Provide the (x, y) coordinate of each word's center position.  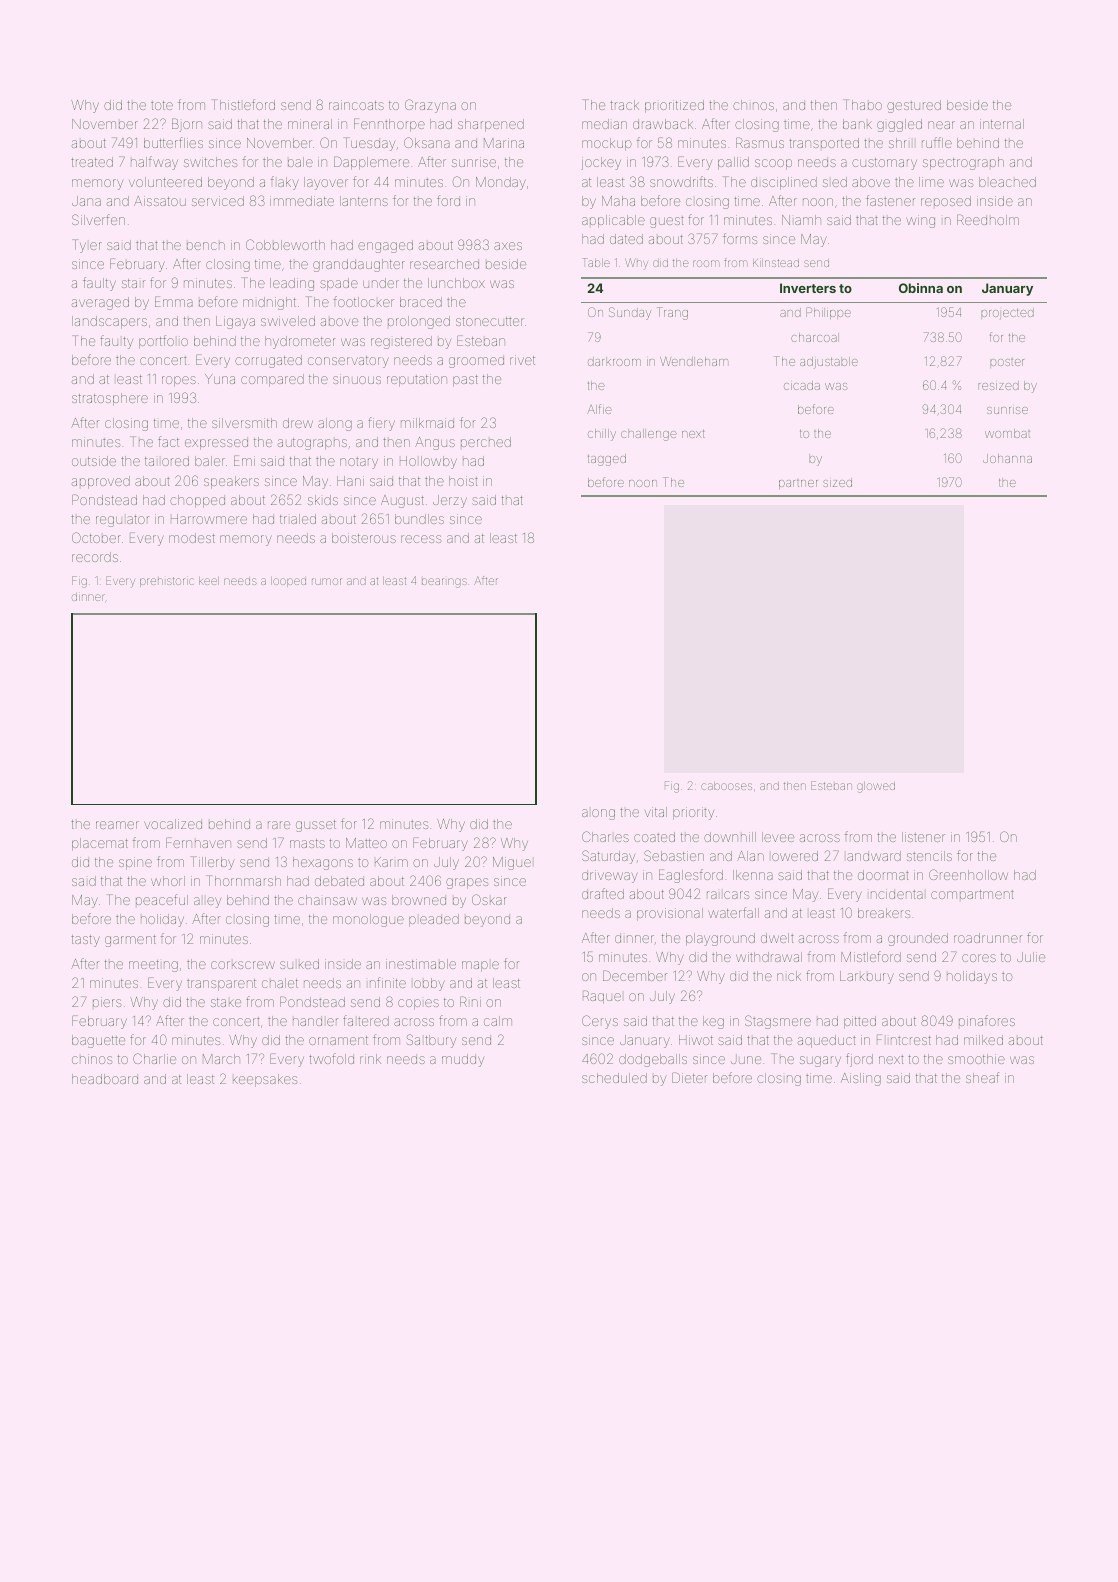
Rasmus (760, 142)
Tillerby (212, 863)
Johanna (1007, 458)
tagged (607, 460)
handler (315, 1022)
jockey (601, 163)
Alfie (599, 409)
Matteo (366, 843)
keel (209, 581)
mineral (310, 124)
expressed (216, 444)
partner (798, 484)
